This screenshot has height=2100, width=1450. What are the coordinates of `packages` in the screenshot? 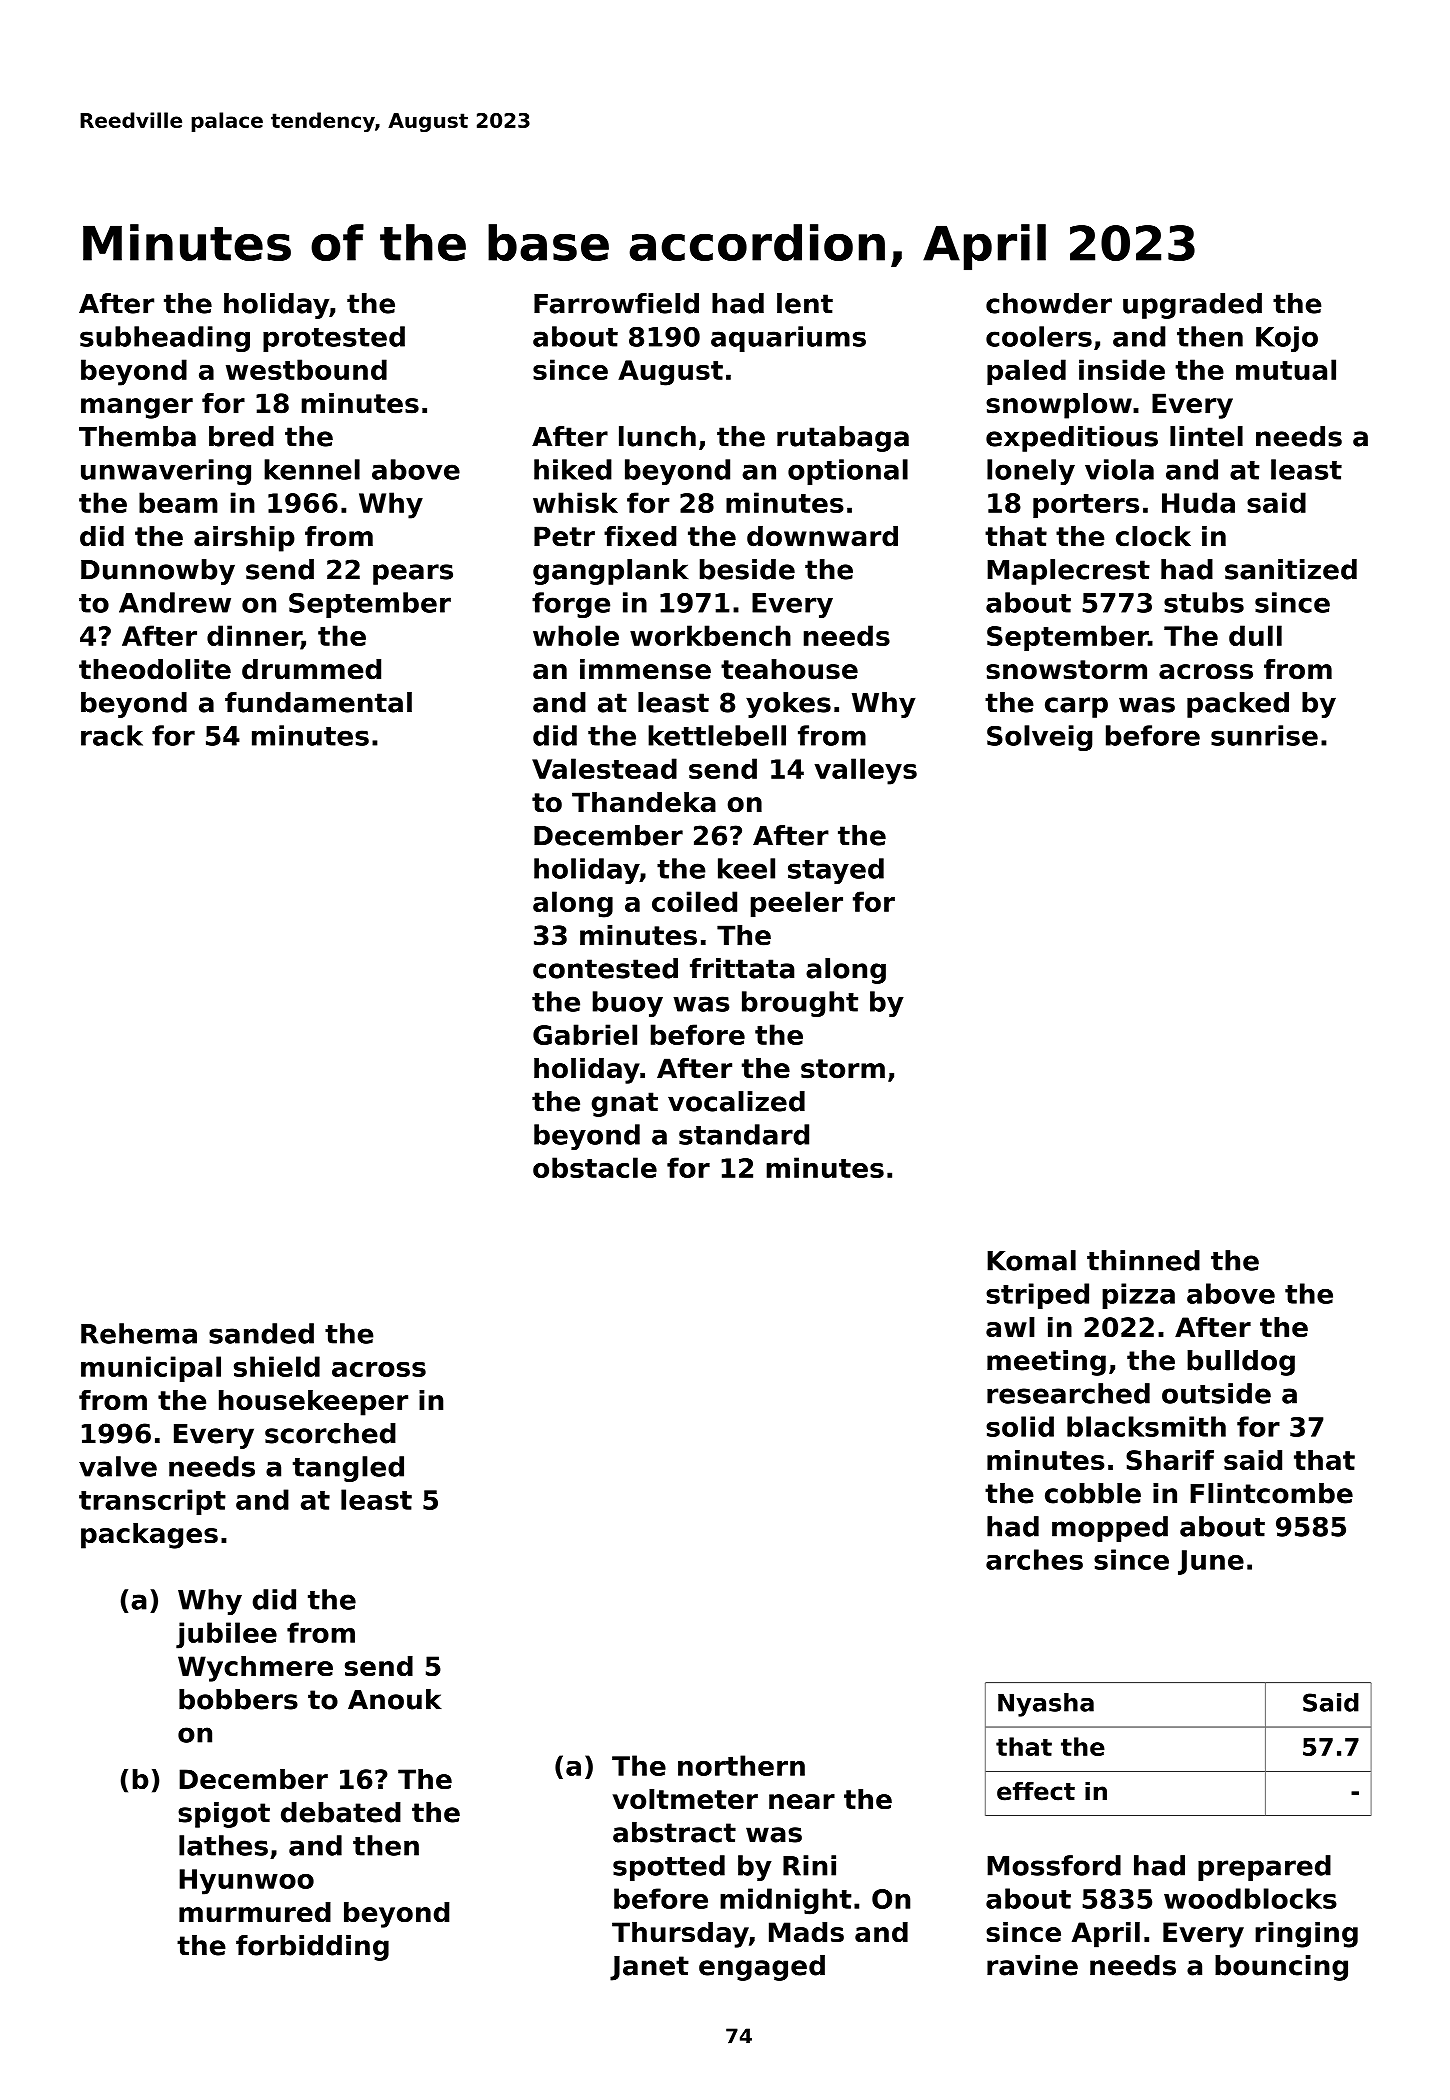 It's located at (149, 1536).
